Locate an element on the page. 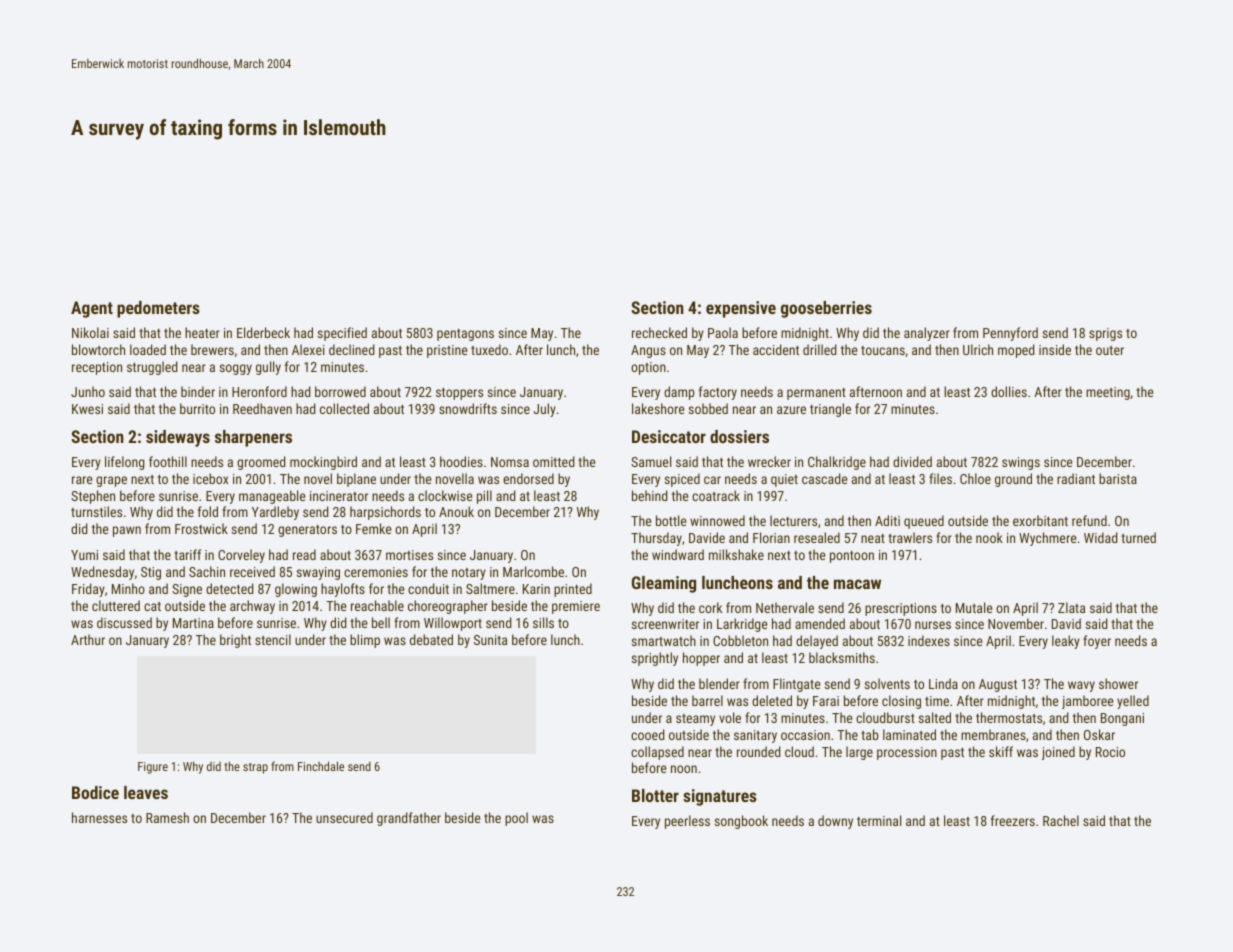  meeting is located at coordinates (1108, 393).
